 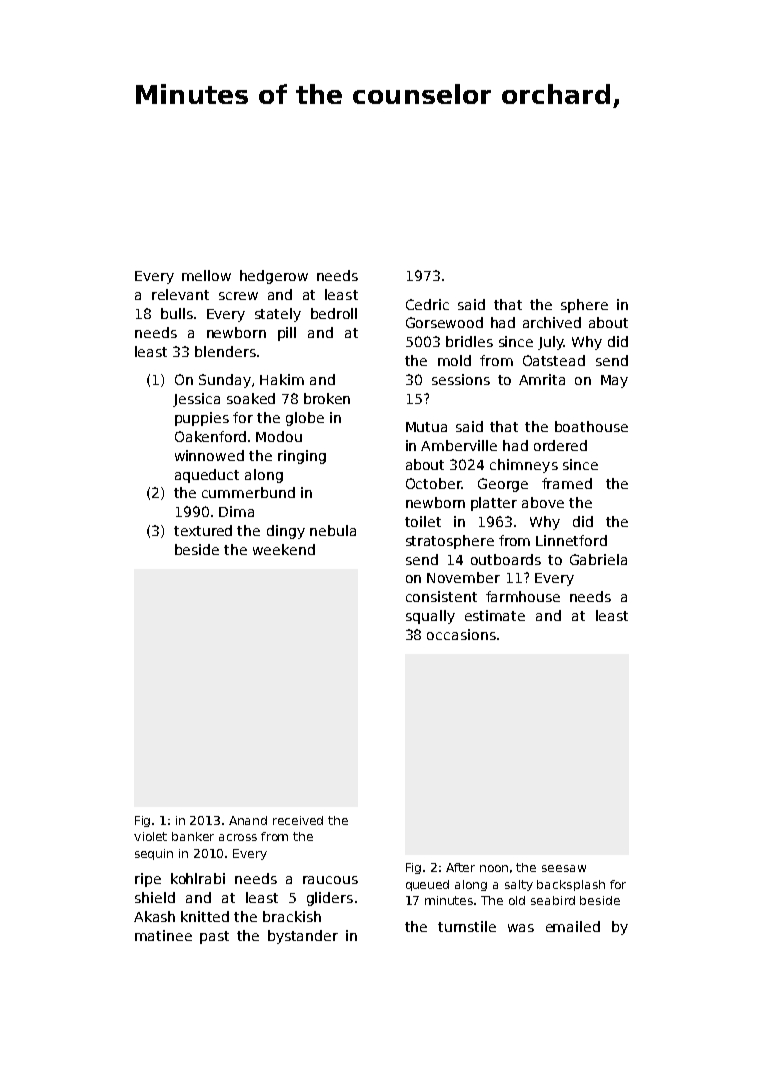 What do you see at coordinates (614, 381) in the page?
I see `May` at bounding box center [614, 381].
